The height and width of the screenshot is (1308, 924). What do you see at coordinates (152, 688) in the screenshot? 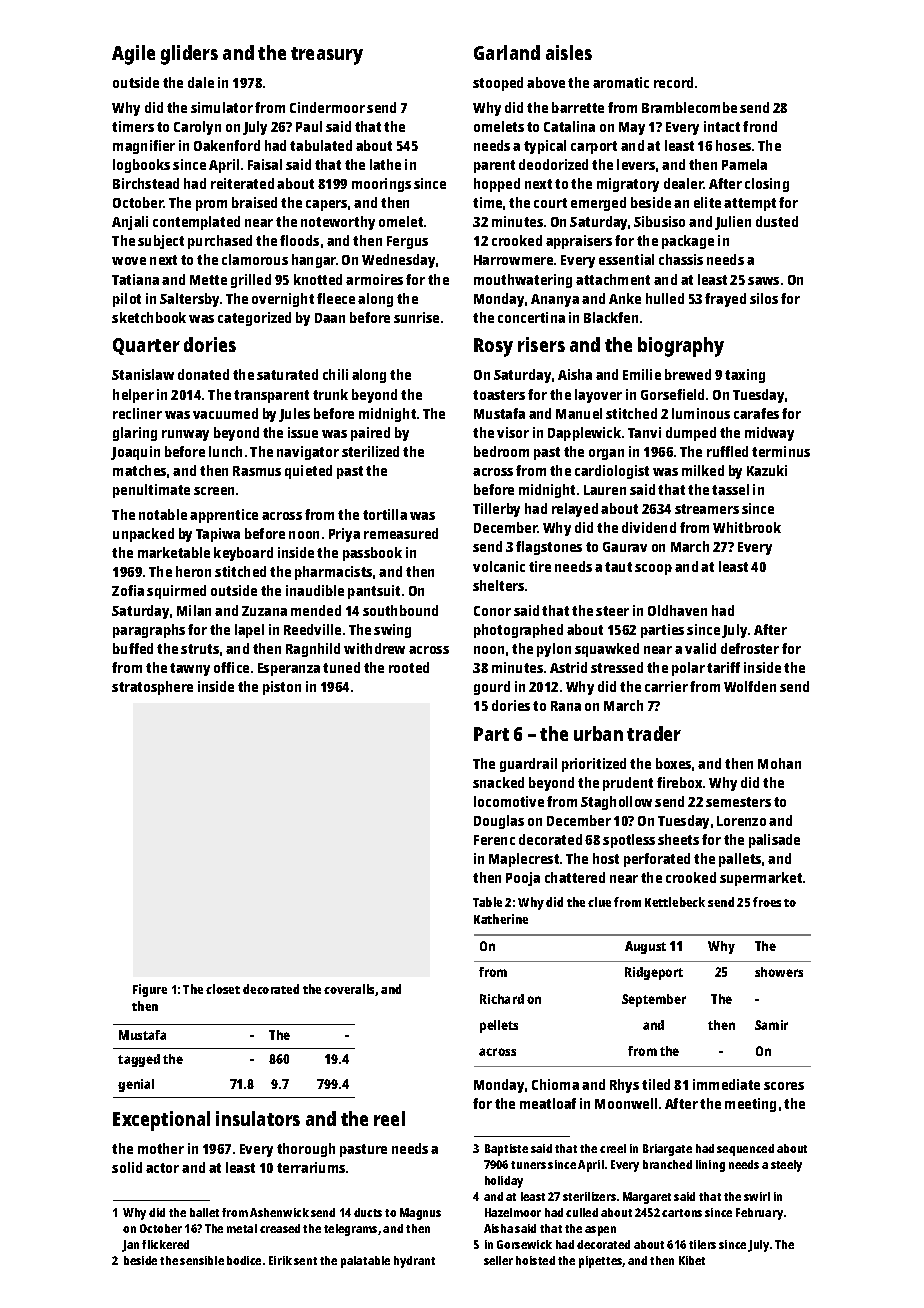
I see `stratosphere` at bounding box center [152, 688].
